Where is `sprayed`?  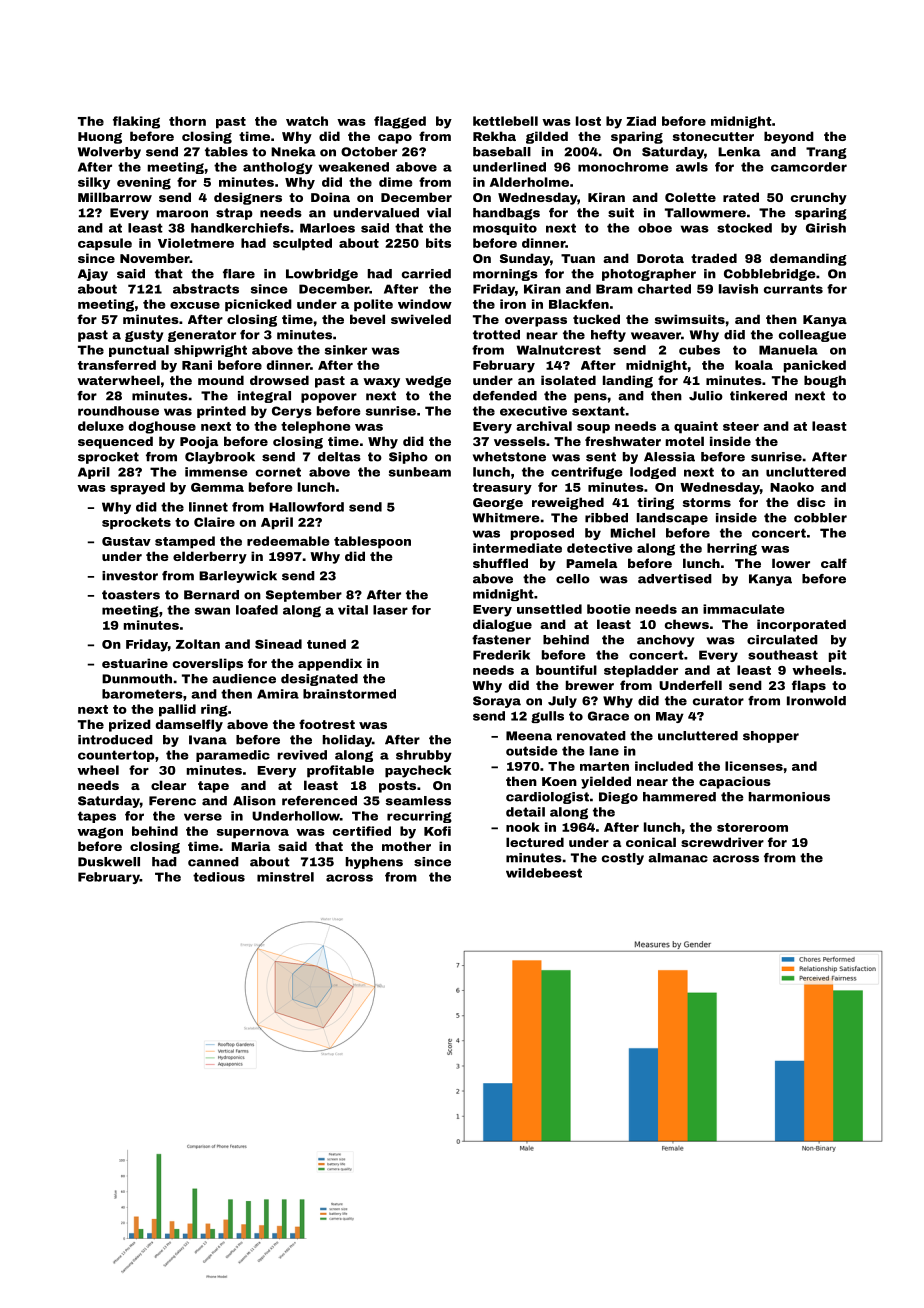 sprayed is located at coordinates (137, 488).
